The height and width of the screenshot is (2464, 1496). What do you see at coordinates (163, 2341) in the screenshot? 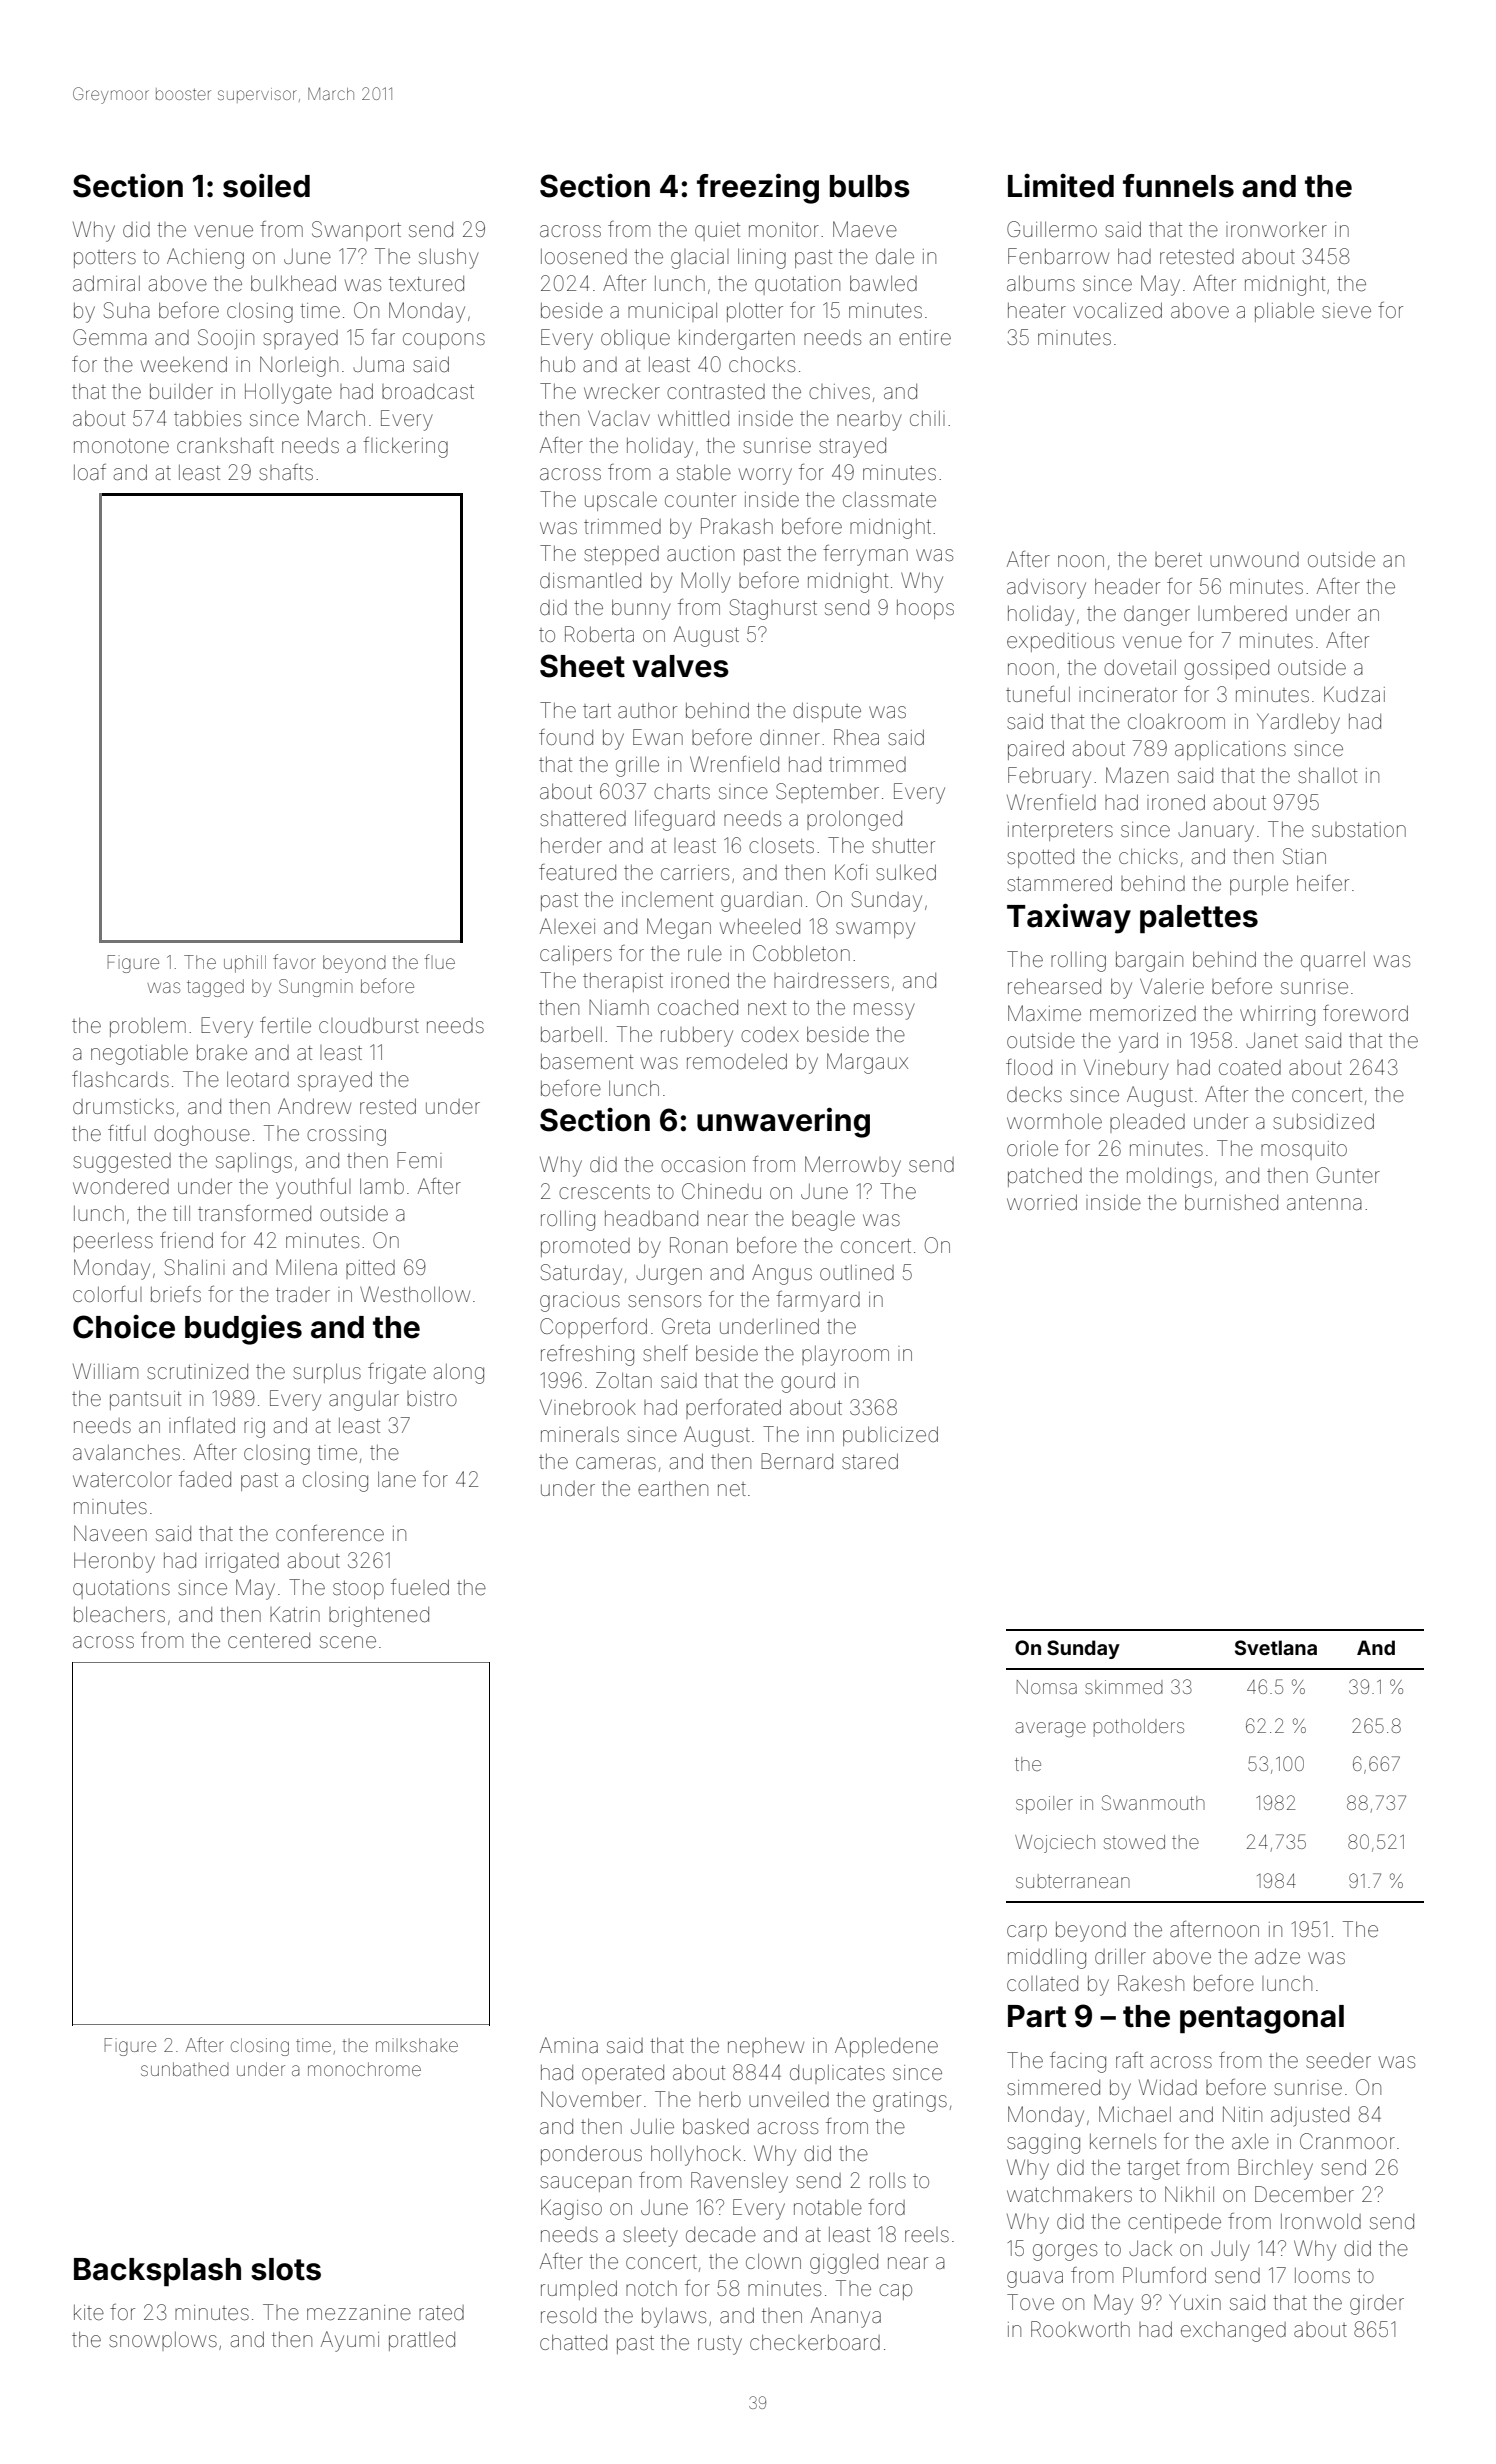
I see `snowplows` at bounding box center [163, 2341].
